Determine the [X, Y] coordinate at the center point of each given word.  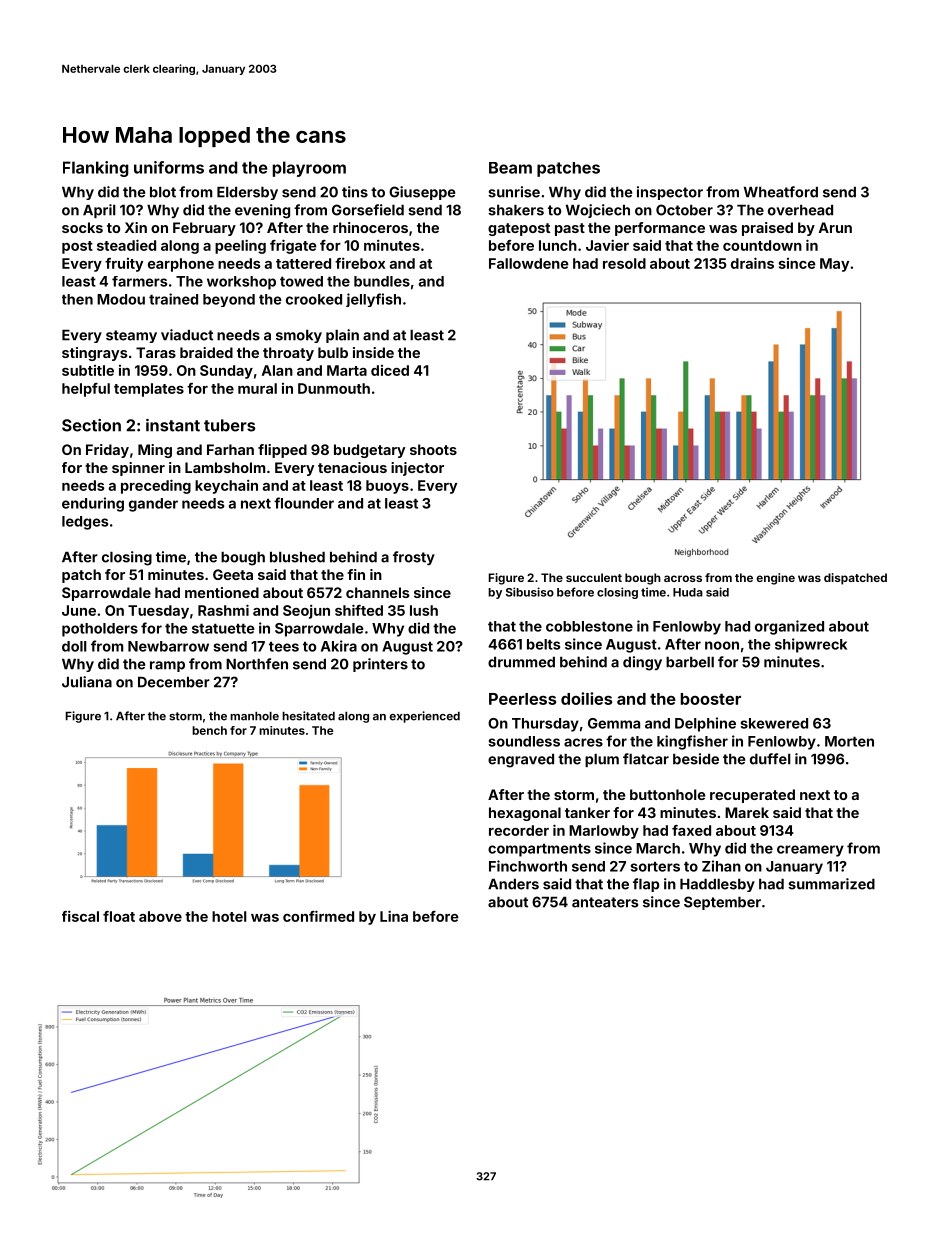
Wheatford [781, 192]
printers [380, 665]
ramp [167, 666]
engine [775, 579]
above [160, 916]
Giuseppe [422, 193]
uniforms [169, 167]
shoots [433, 449]
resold [624, 263]
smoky [299, 336]
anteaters [605, 902]
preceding [156, 486]
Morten [849, 741]
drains [752, 263]
